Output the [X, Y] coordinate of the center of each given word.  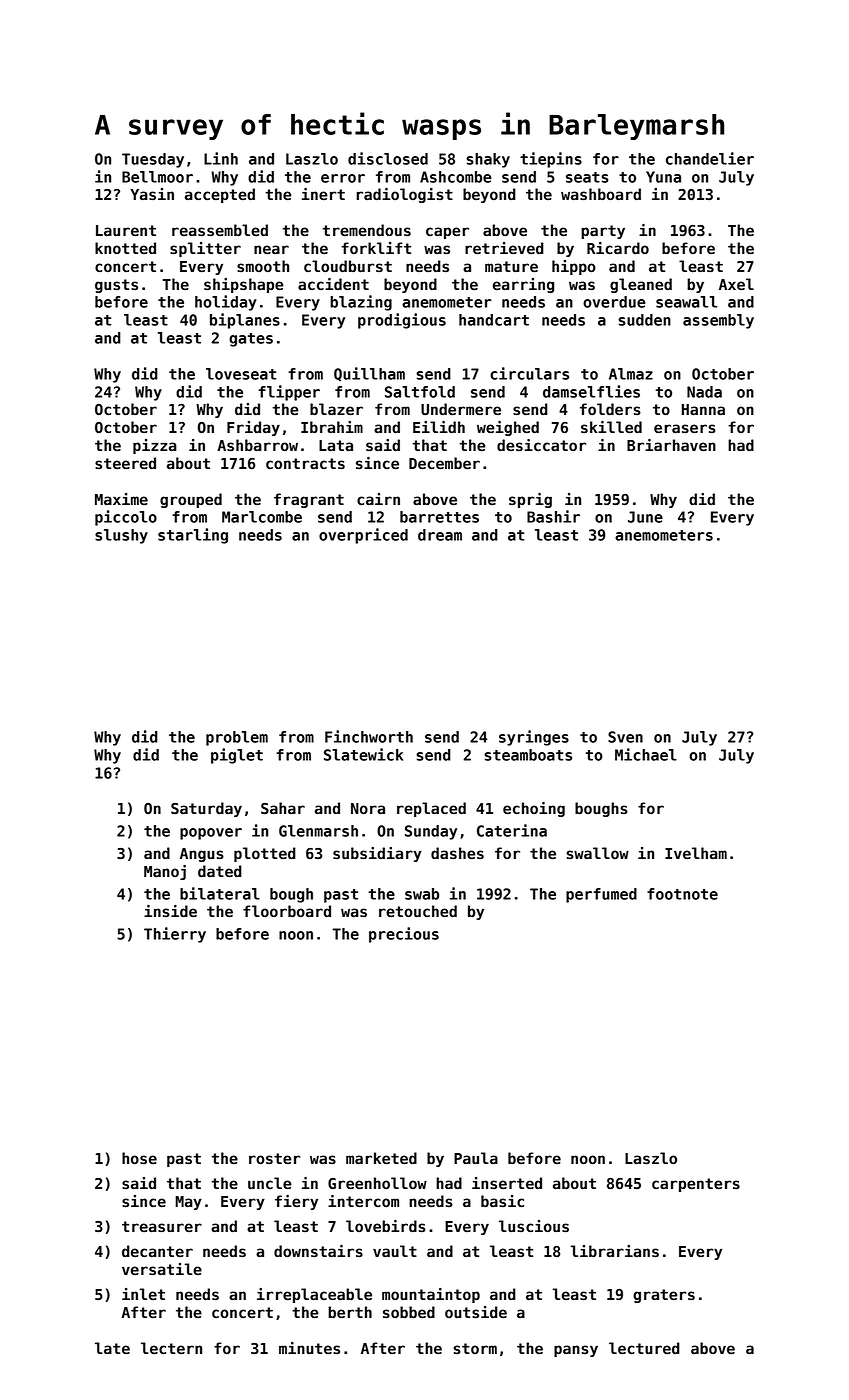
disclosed [388, 158]
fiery [296, 1202]
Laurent [126, 231]
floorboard [287, 911]
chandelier [710, 158]
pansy [576, 1351]
